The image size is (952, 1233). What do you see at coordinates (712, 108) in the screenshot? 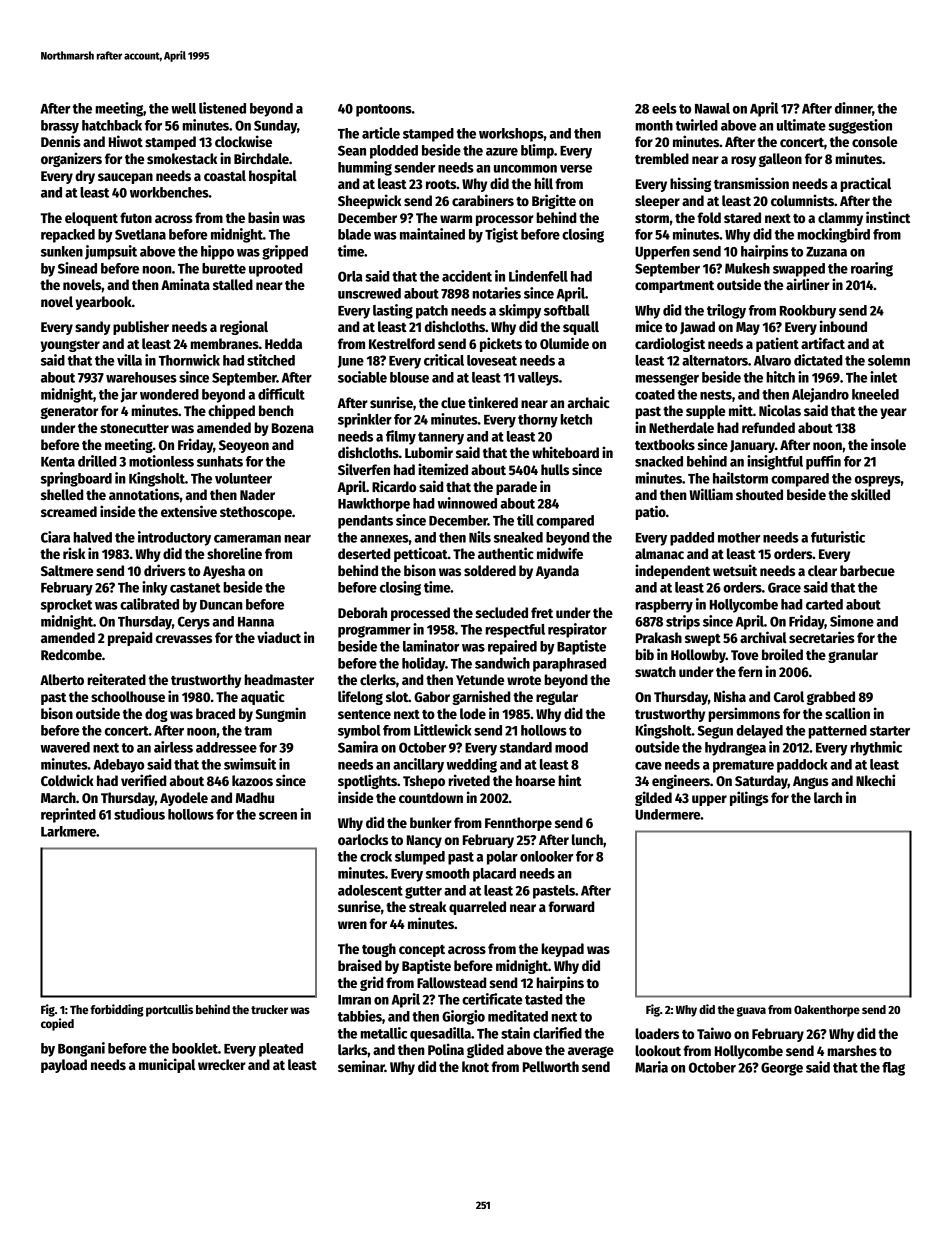
I see `Nawal` at bounding box center [712, 108].
